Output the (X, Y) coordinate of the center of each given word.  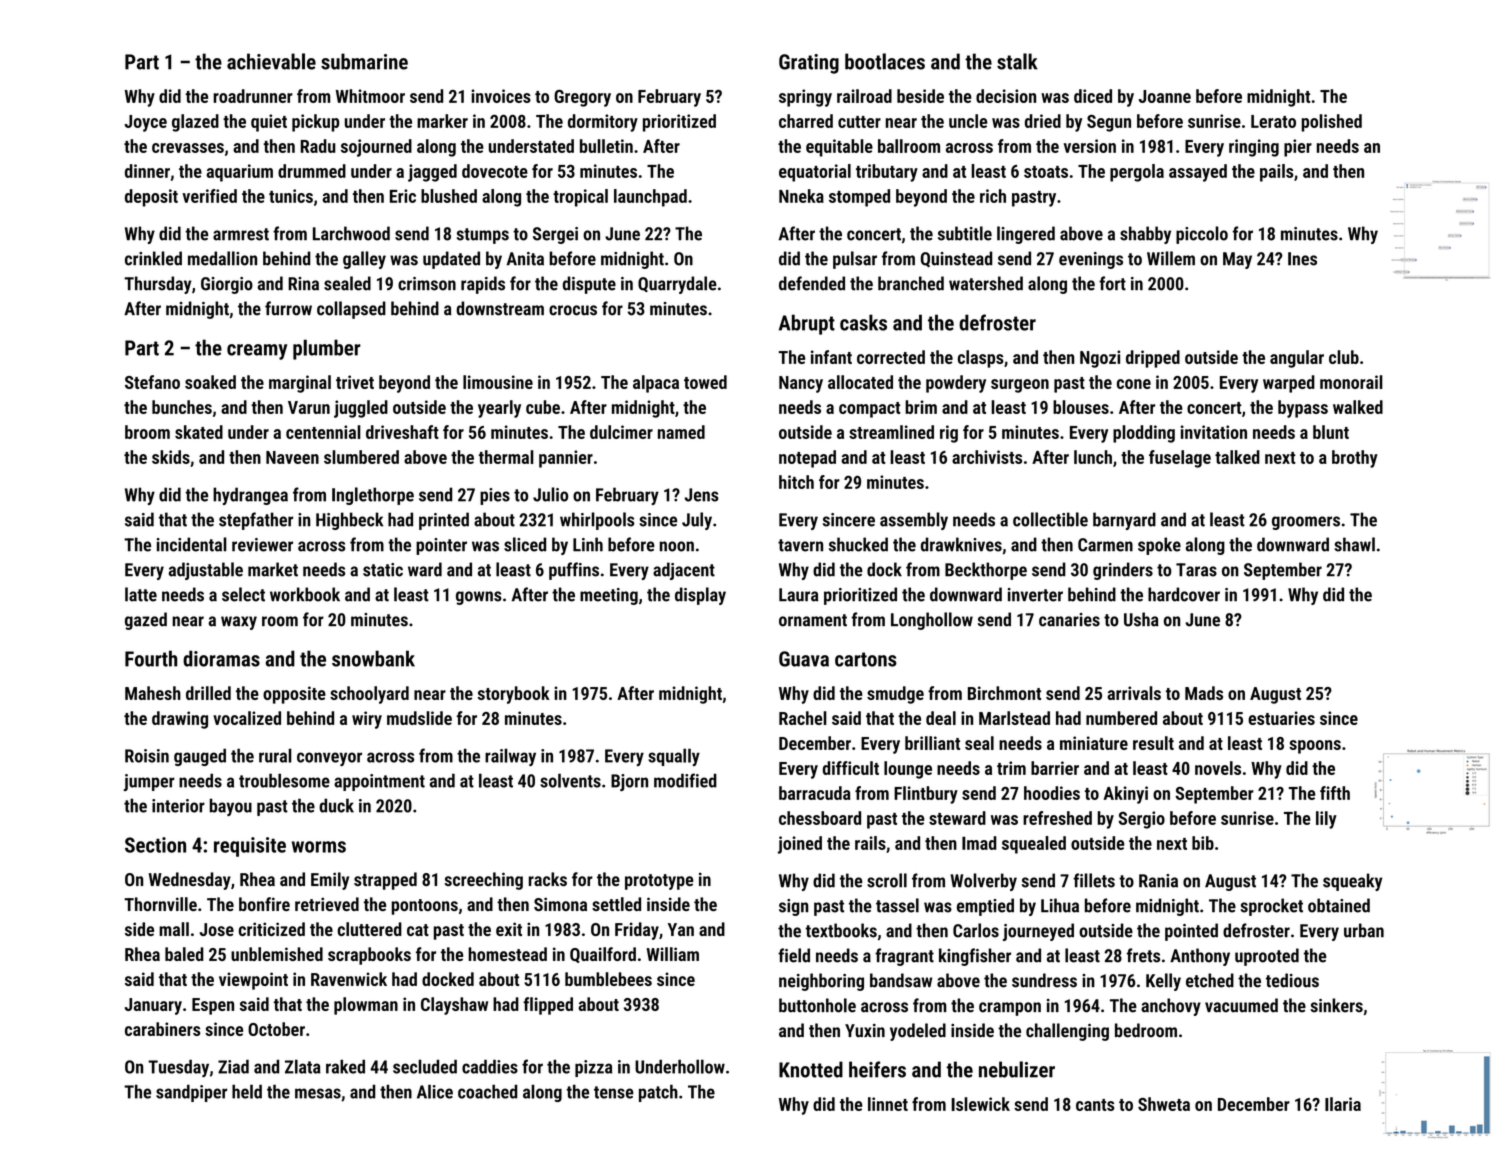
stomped (859, 198)
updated (451, 260)
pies (495, 496)
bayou (231, 807)
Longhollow (932, 621)
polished (1331, 123)
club (1344, 357)
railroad (864, 96)
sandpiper (191, 1093)
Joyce (145, 123)
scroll (887, 880)
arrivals (1134, 693)
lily (1326, 820)
